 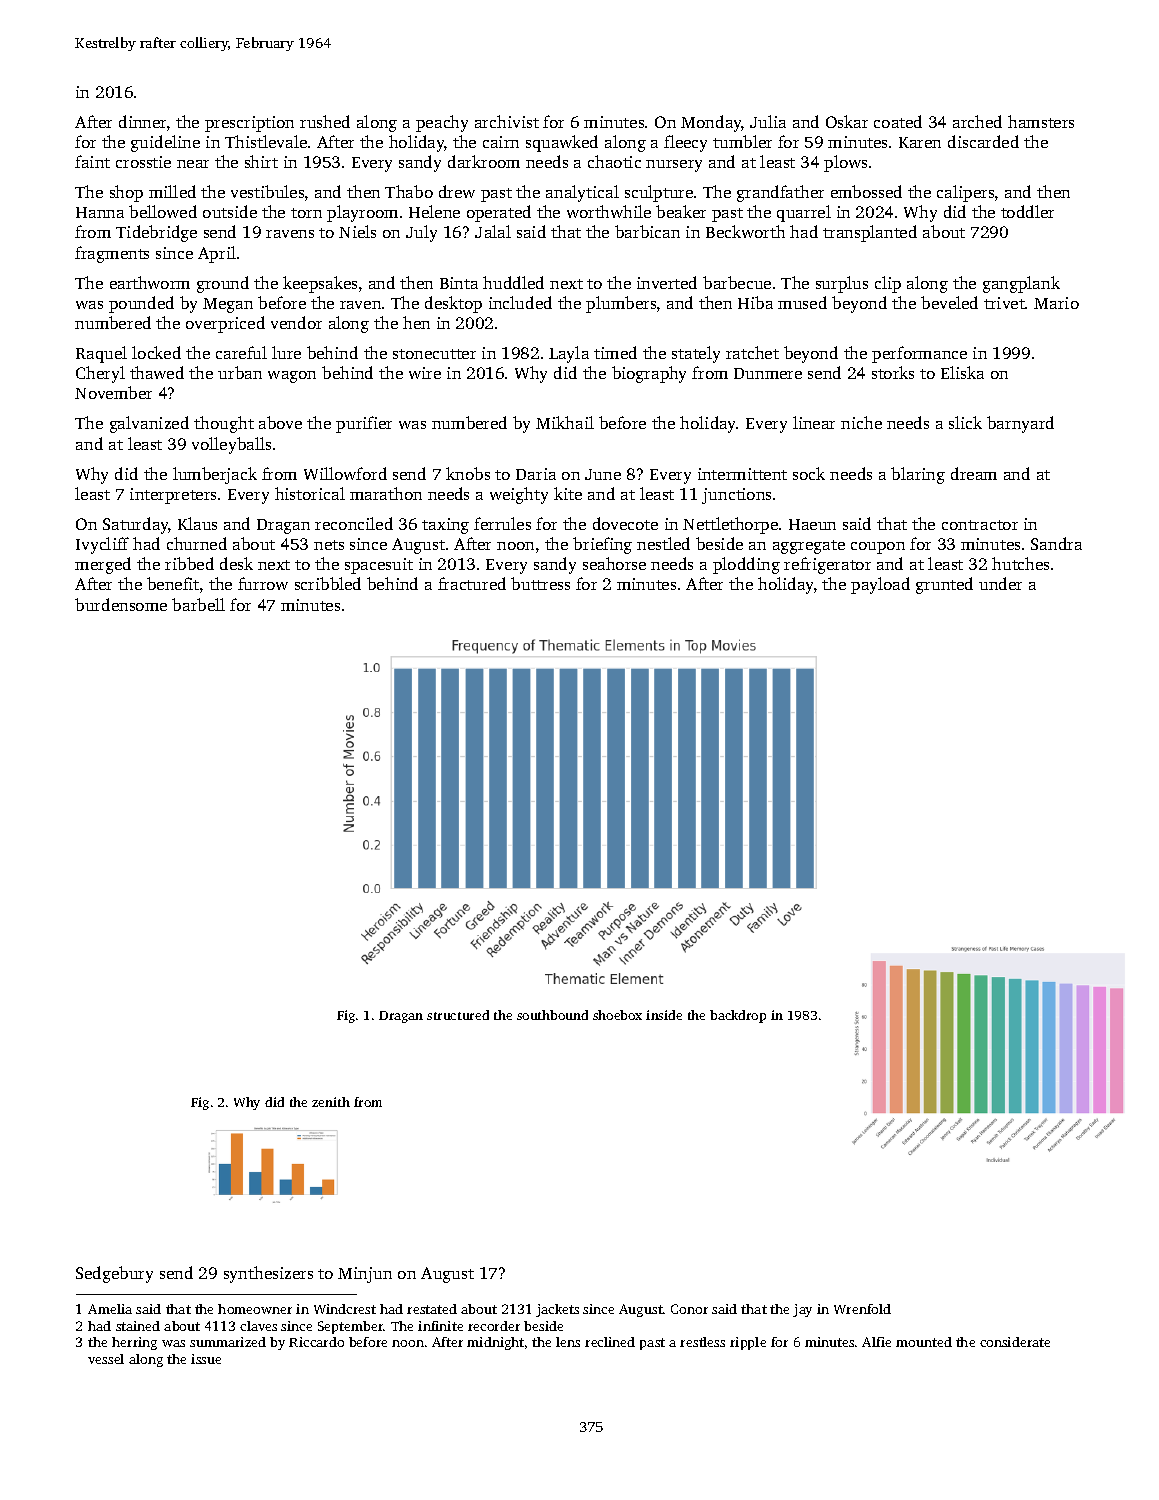 What do you see at coordinates (649, 374) in the screenshot?
I see `biography` at bounding box center [649, 374].
